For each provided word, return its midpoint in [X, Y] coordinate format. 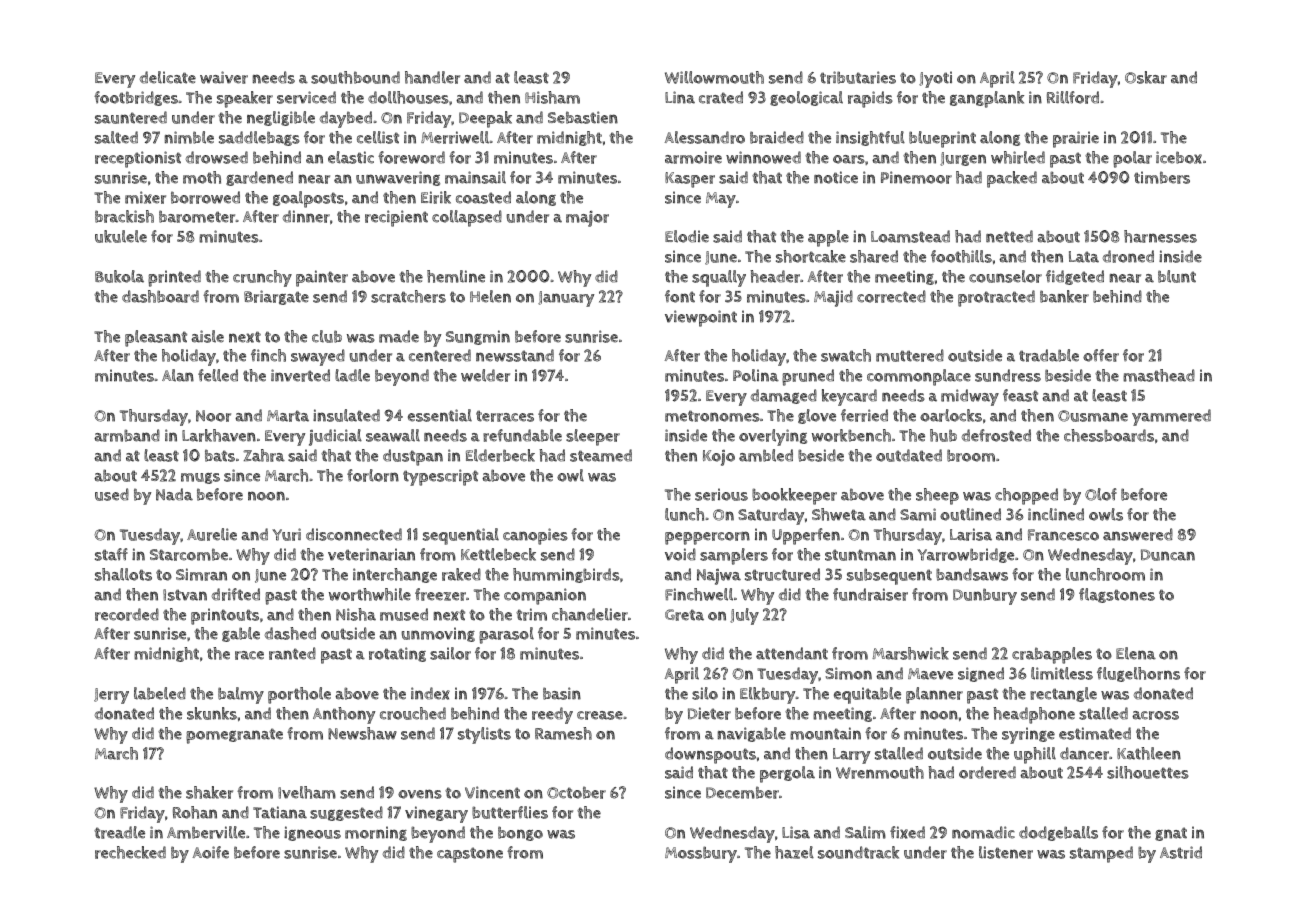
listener [1006, 852]
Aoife [210, 852]
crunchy [262, 278]
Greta [684, 615]
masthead [1159, 375]
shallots [123, 574]
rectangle [1063, 694]
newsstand [515, 355]
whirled [1018, 157]
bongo [520, 833]
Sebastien [583, 117]
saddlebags [259, 138]
